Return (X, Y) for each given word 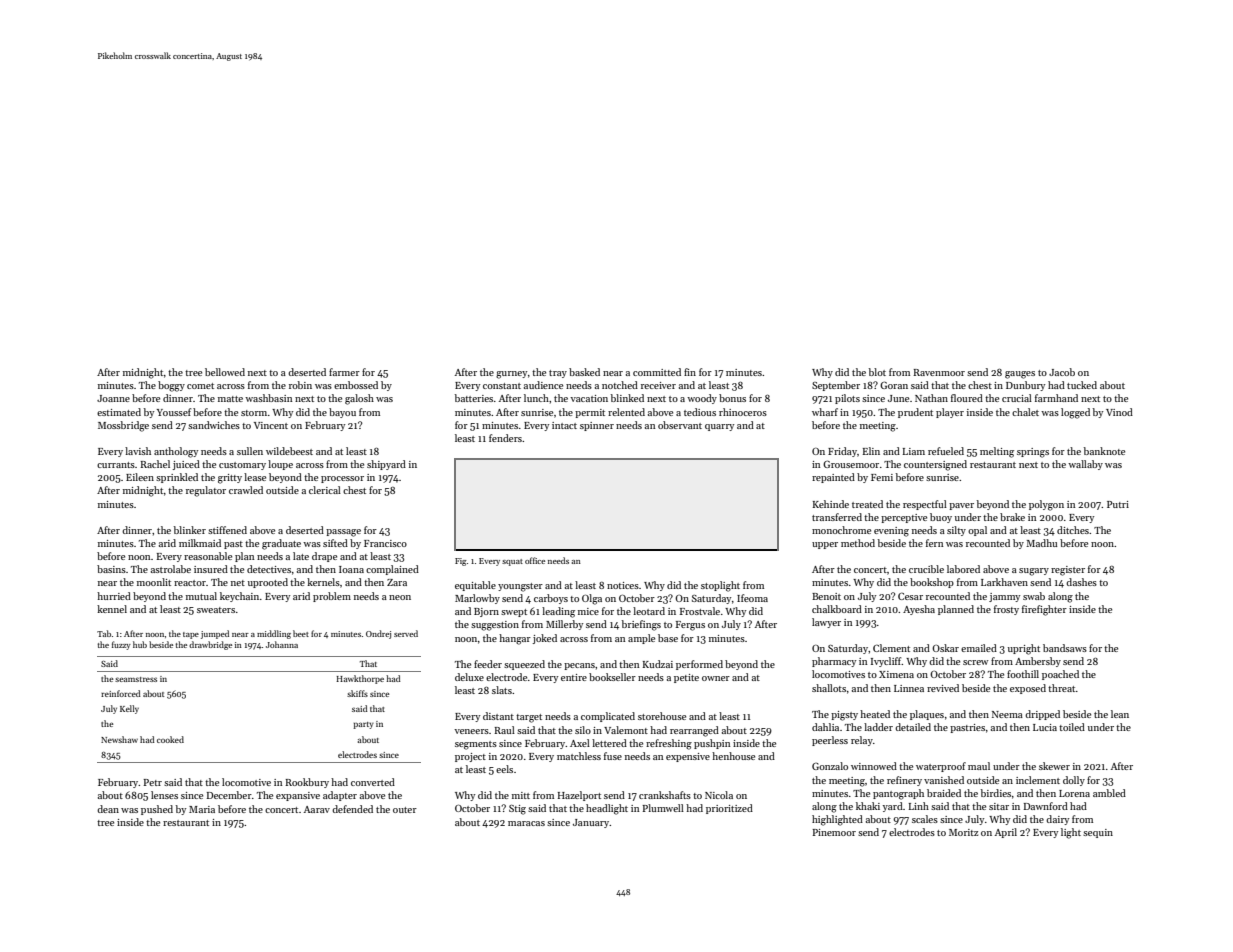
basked (584, 372)
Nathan (931, 398)
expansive (298, 796)
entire (574, 677)
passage (343, 533)
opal (977, 531)
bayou (342, 413)
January (591, 823)
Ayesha (919, 610)
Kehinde (831, 504)
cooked (170, 739)
